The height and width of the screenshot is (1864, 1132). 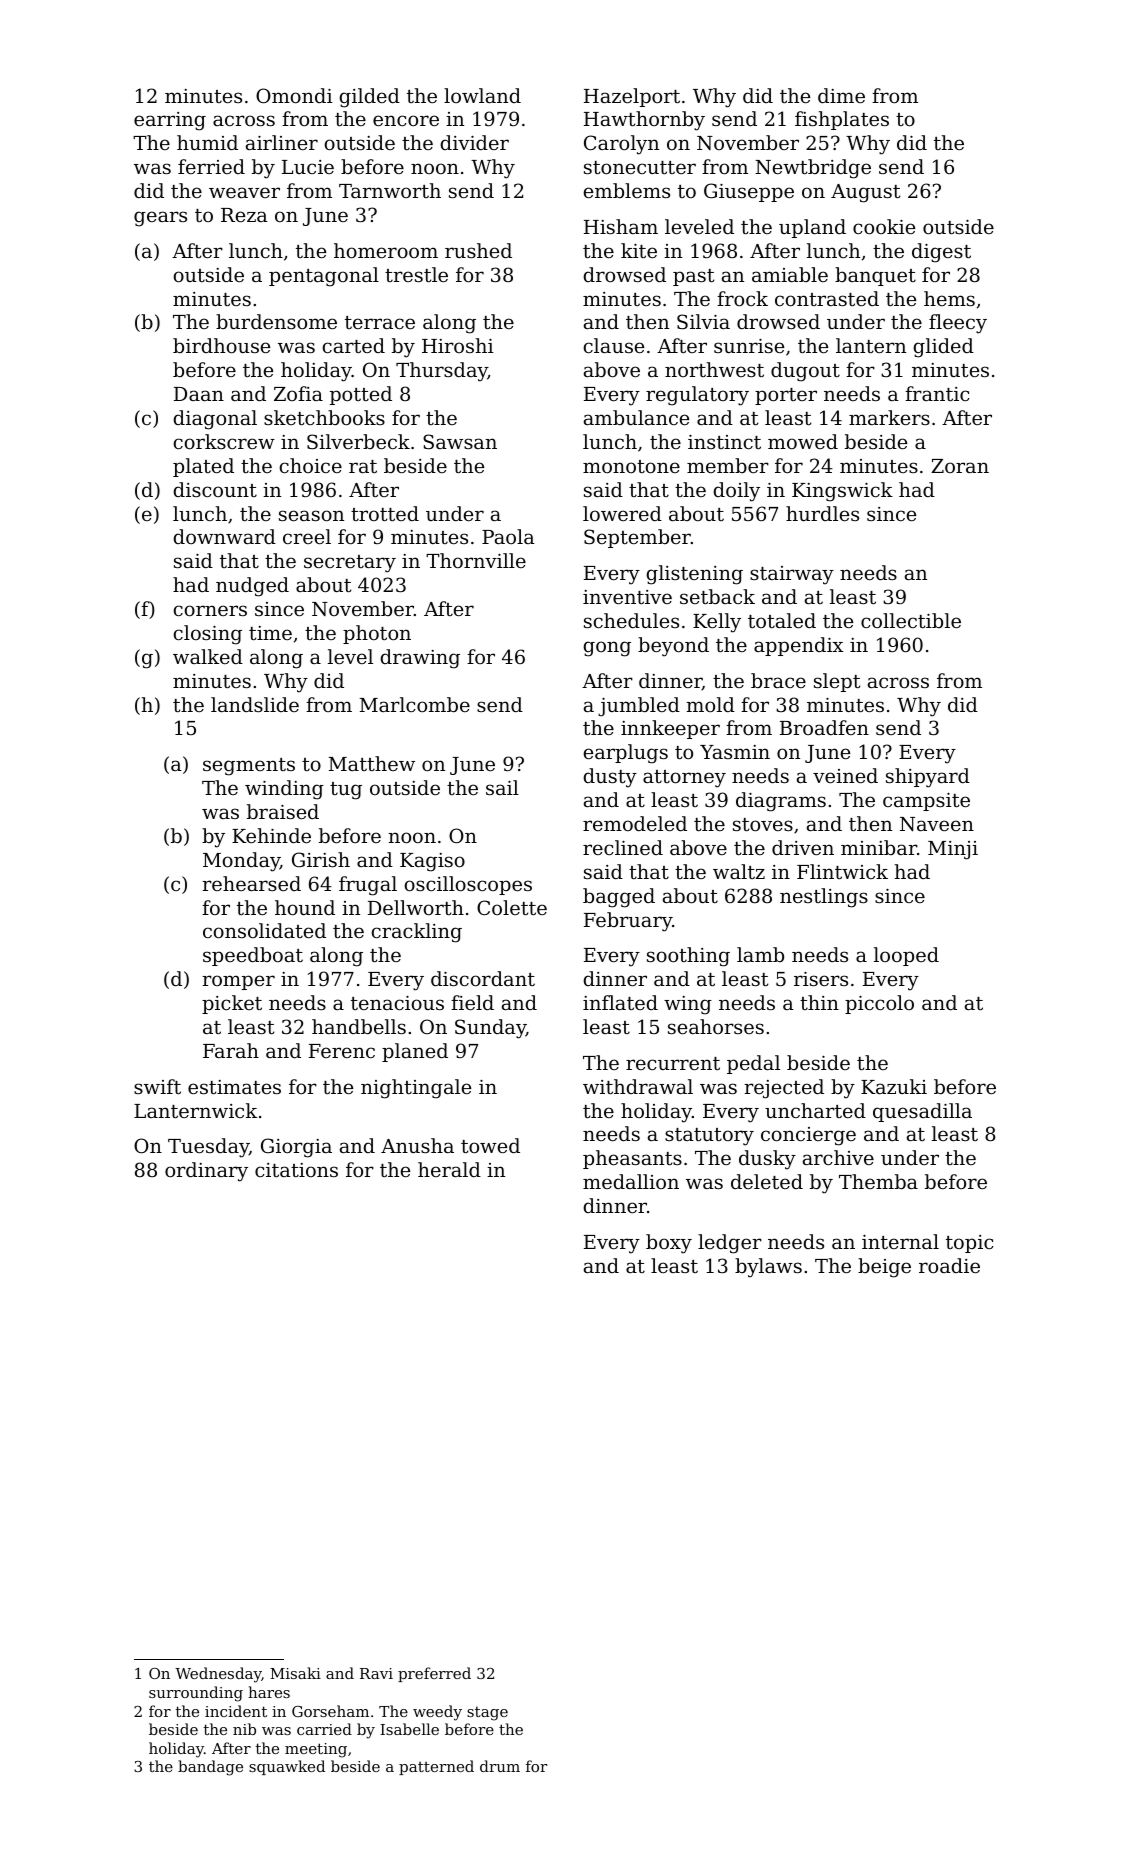 What do you see at coordinates (282, 142) in the screenshot?
I see `airliner` at bounding box center [282, 142].
